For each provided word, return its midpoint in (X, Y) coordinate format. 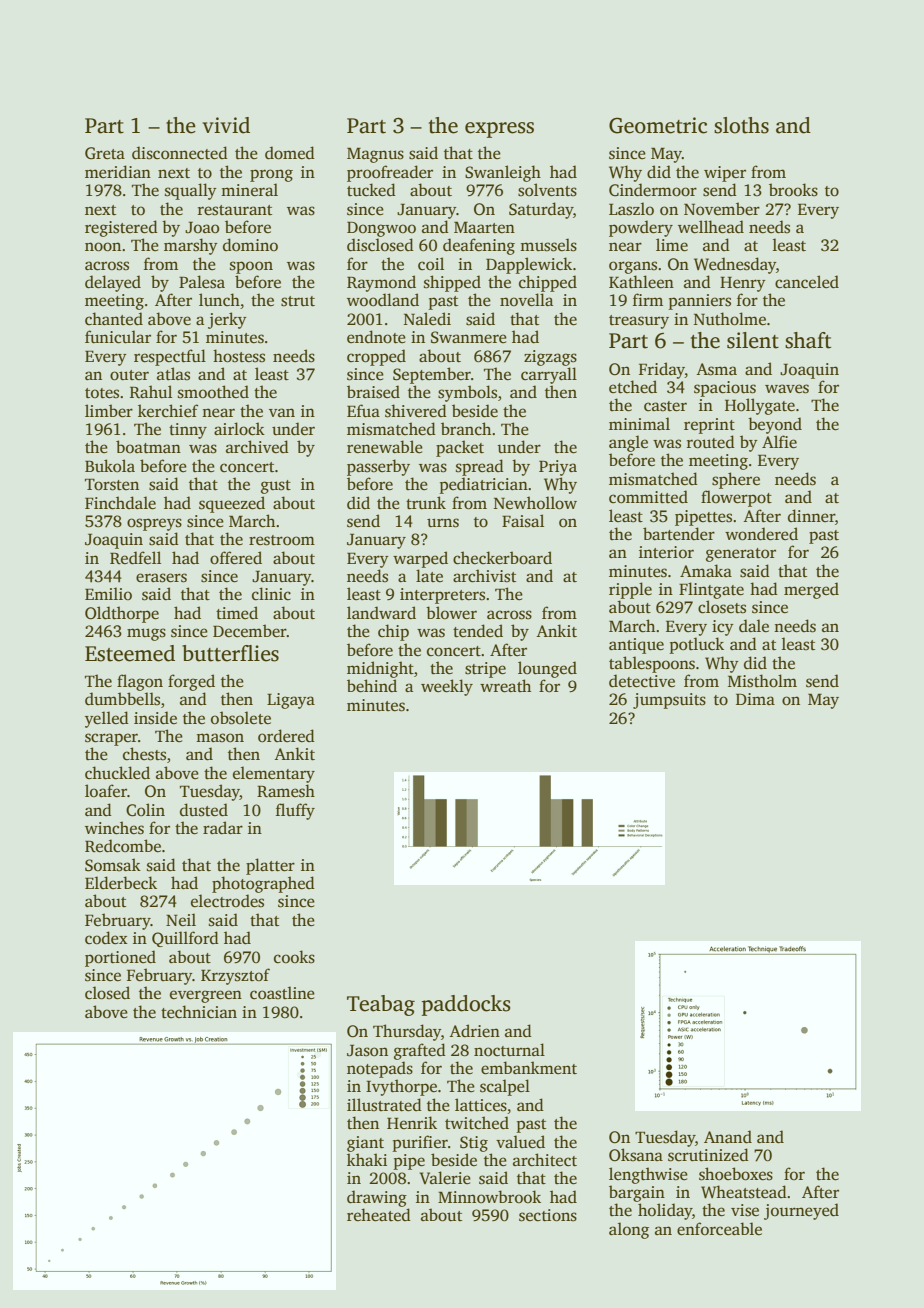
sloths (741, 125)
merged (811, 590)
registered (121, 228)
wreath (505, 686)
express (499, 130)
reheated (379, 1215)
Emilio (108, 593)
